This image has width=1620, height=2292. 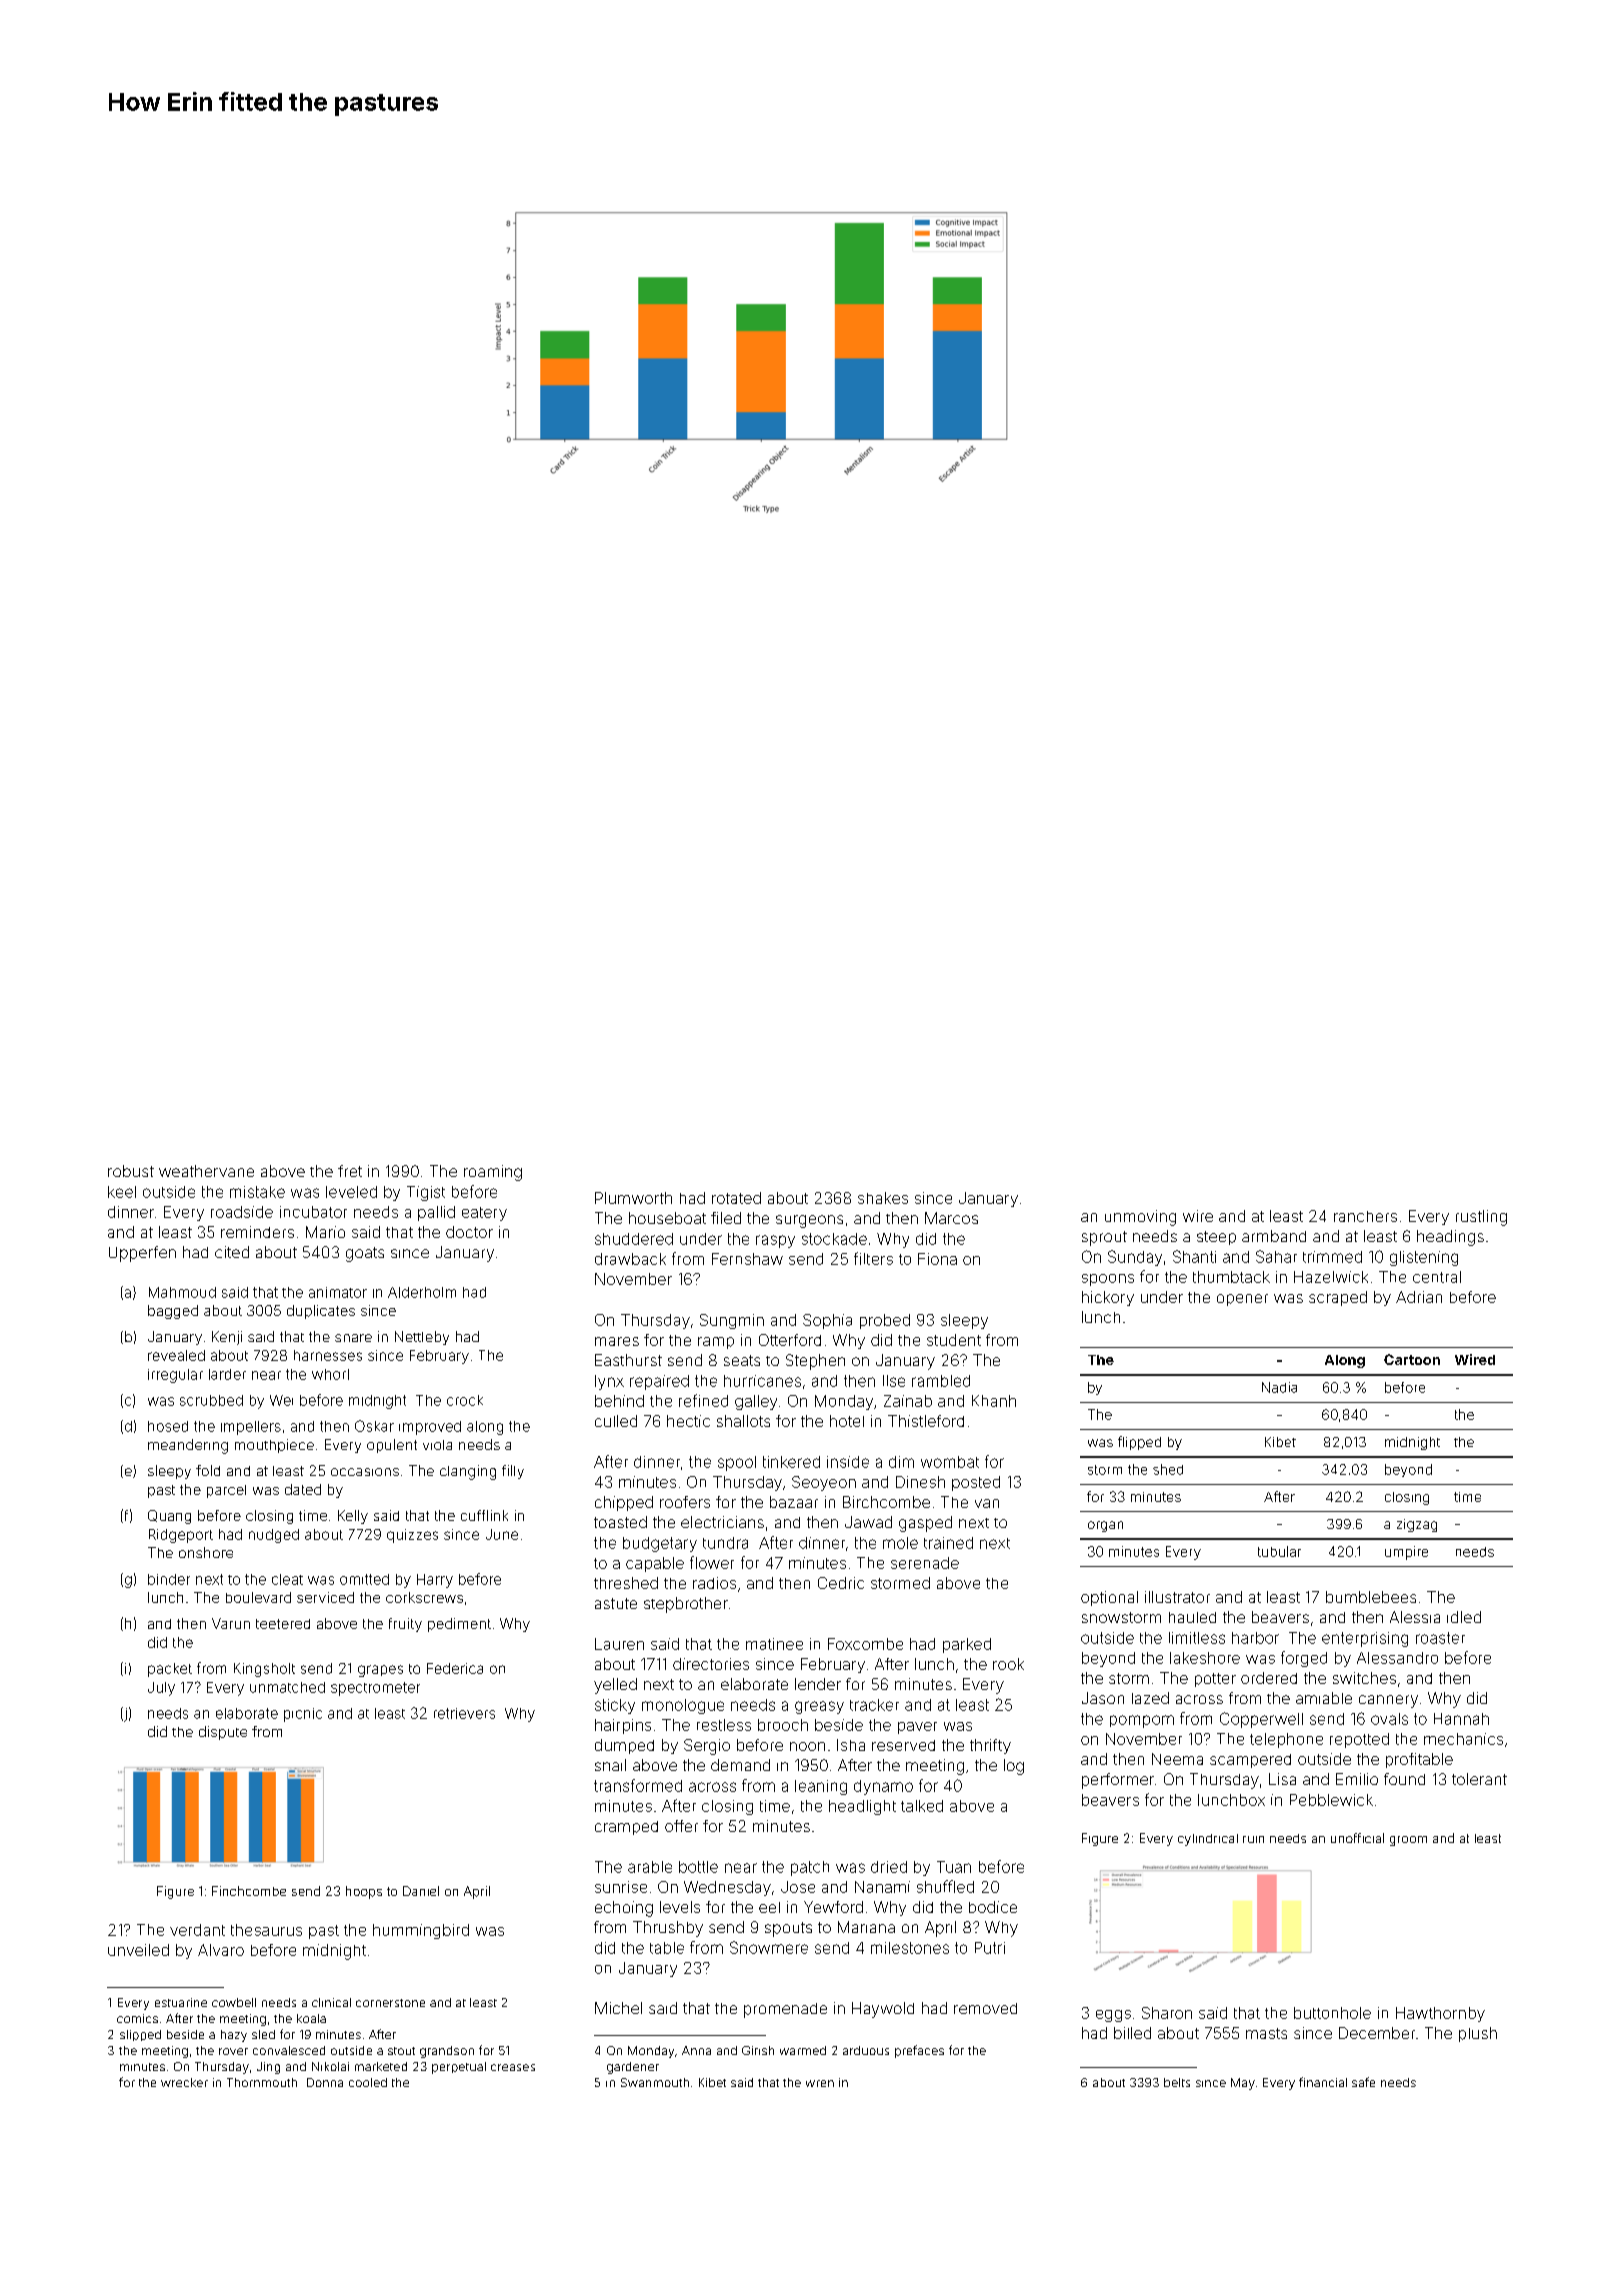 What do you see at coordinates (1412, 1359) in the image?
I see `Cartoon` at bounding box center [1412, 1359].
